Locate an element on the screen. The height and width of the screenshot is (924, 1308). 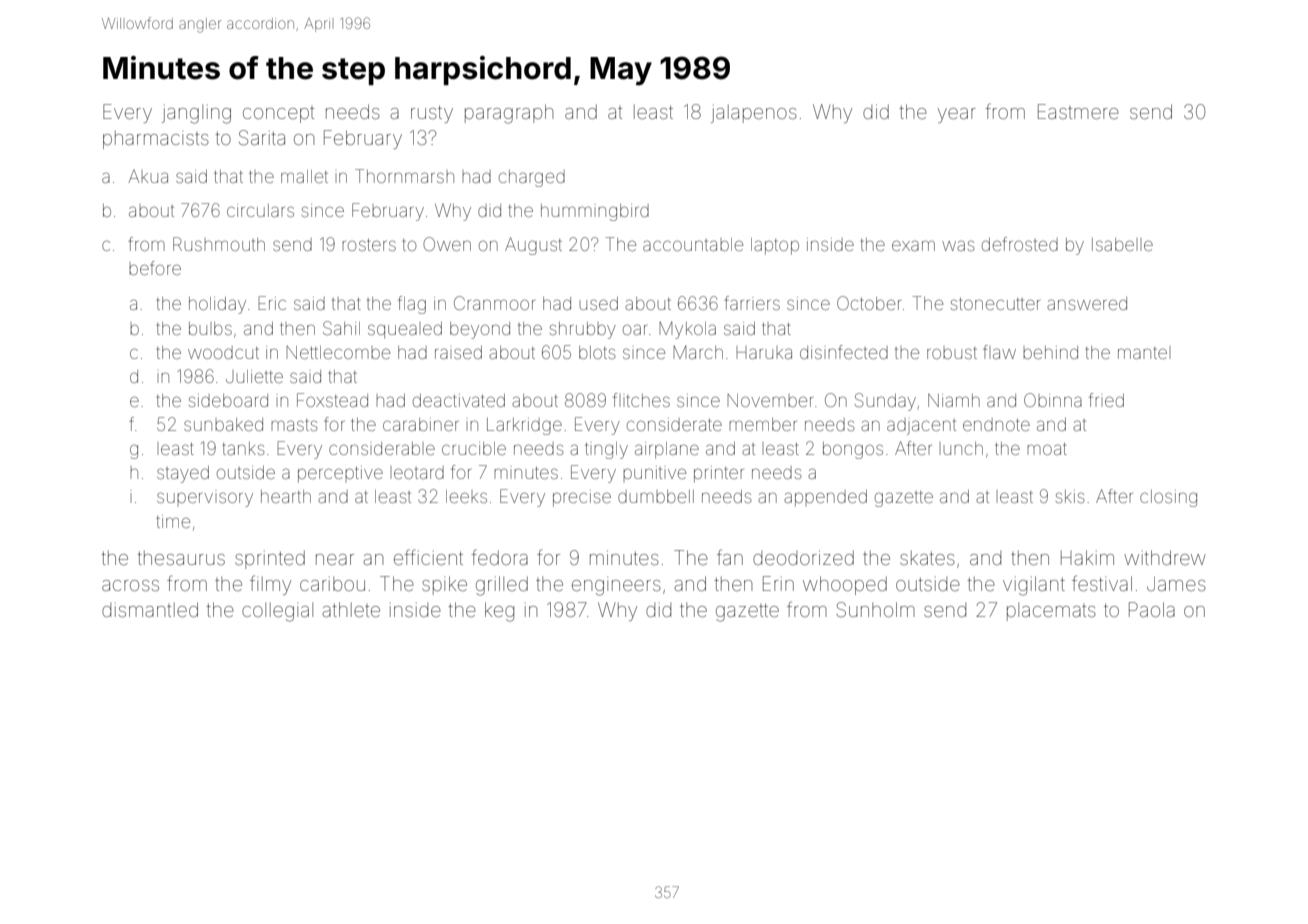
laptop is located at coordinates (775, 246).
